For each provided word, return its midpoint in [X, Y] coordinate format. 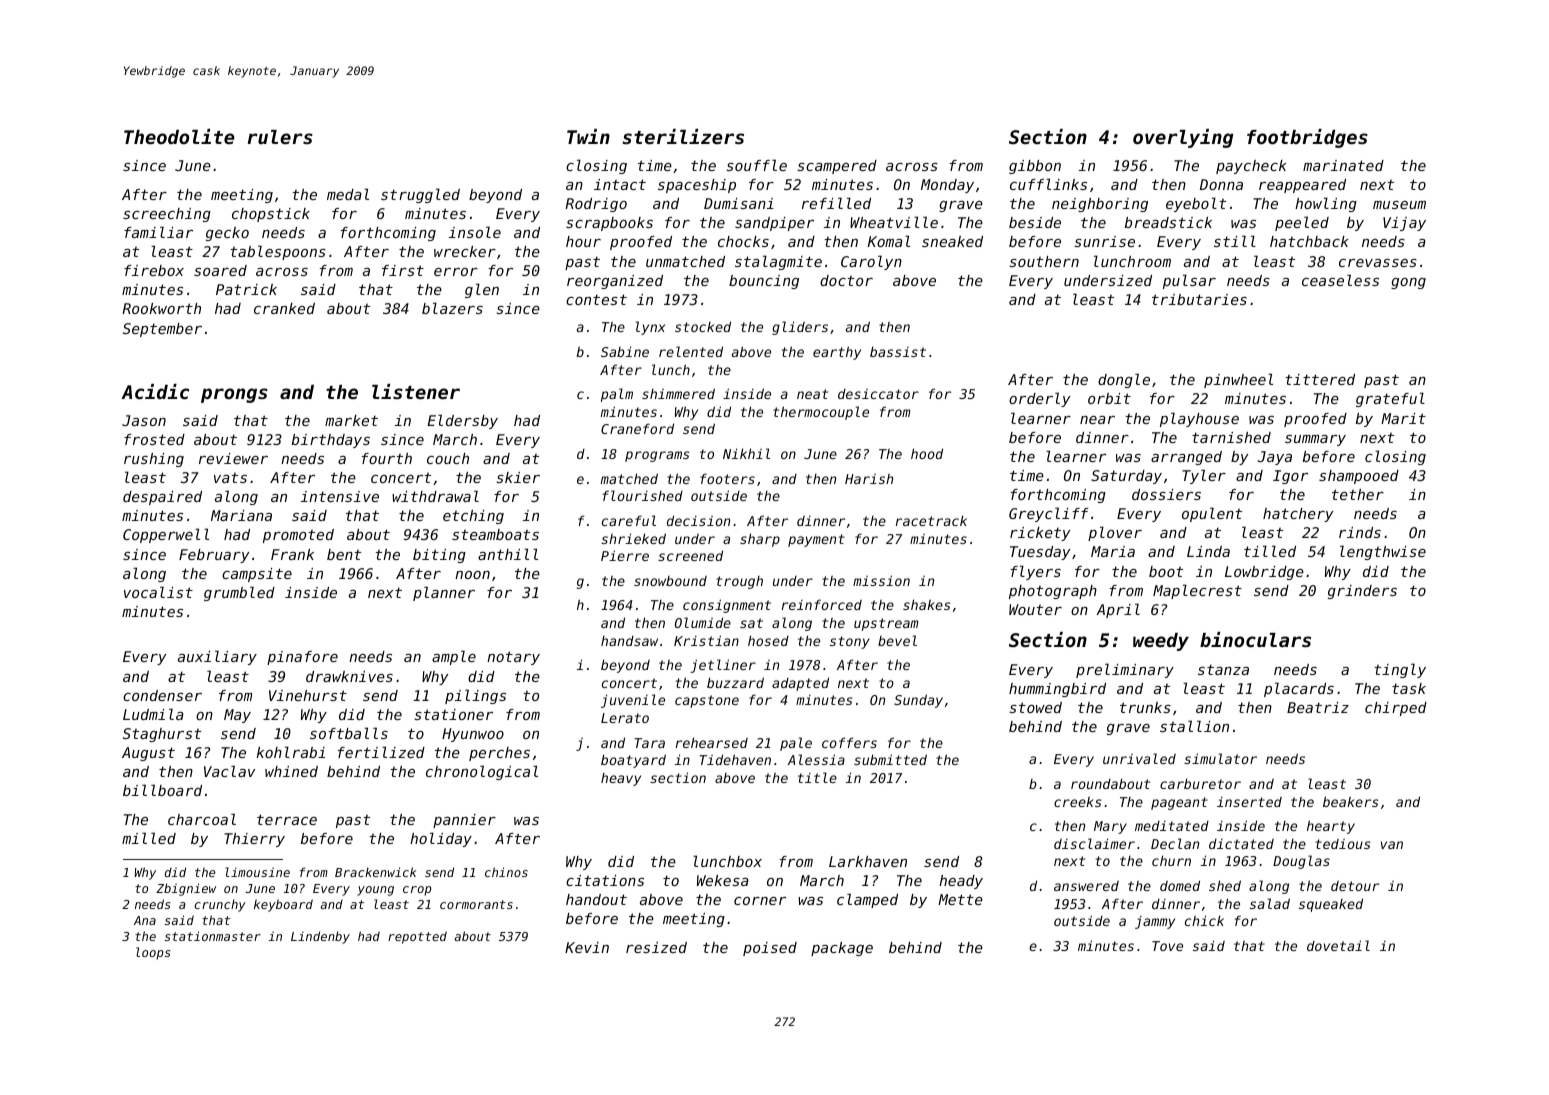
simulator [1220, 758]
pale [796, 744]
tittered [1320, 379]
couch [448, 458]
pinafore [302, 658]
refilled [836, 203]
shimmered [678, 393]
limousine [258, 872]
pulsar [1189, 281]
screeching [167, 215]
